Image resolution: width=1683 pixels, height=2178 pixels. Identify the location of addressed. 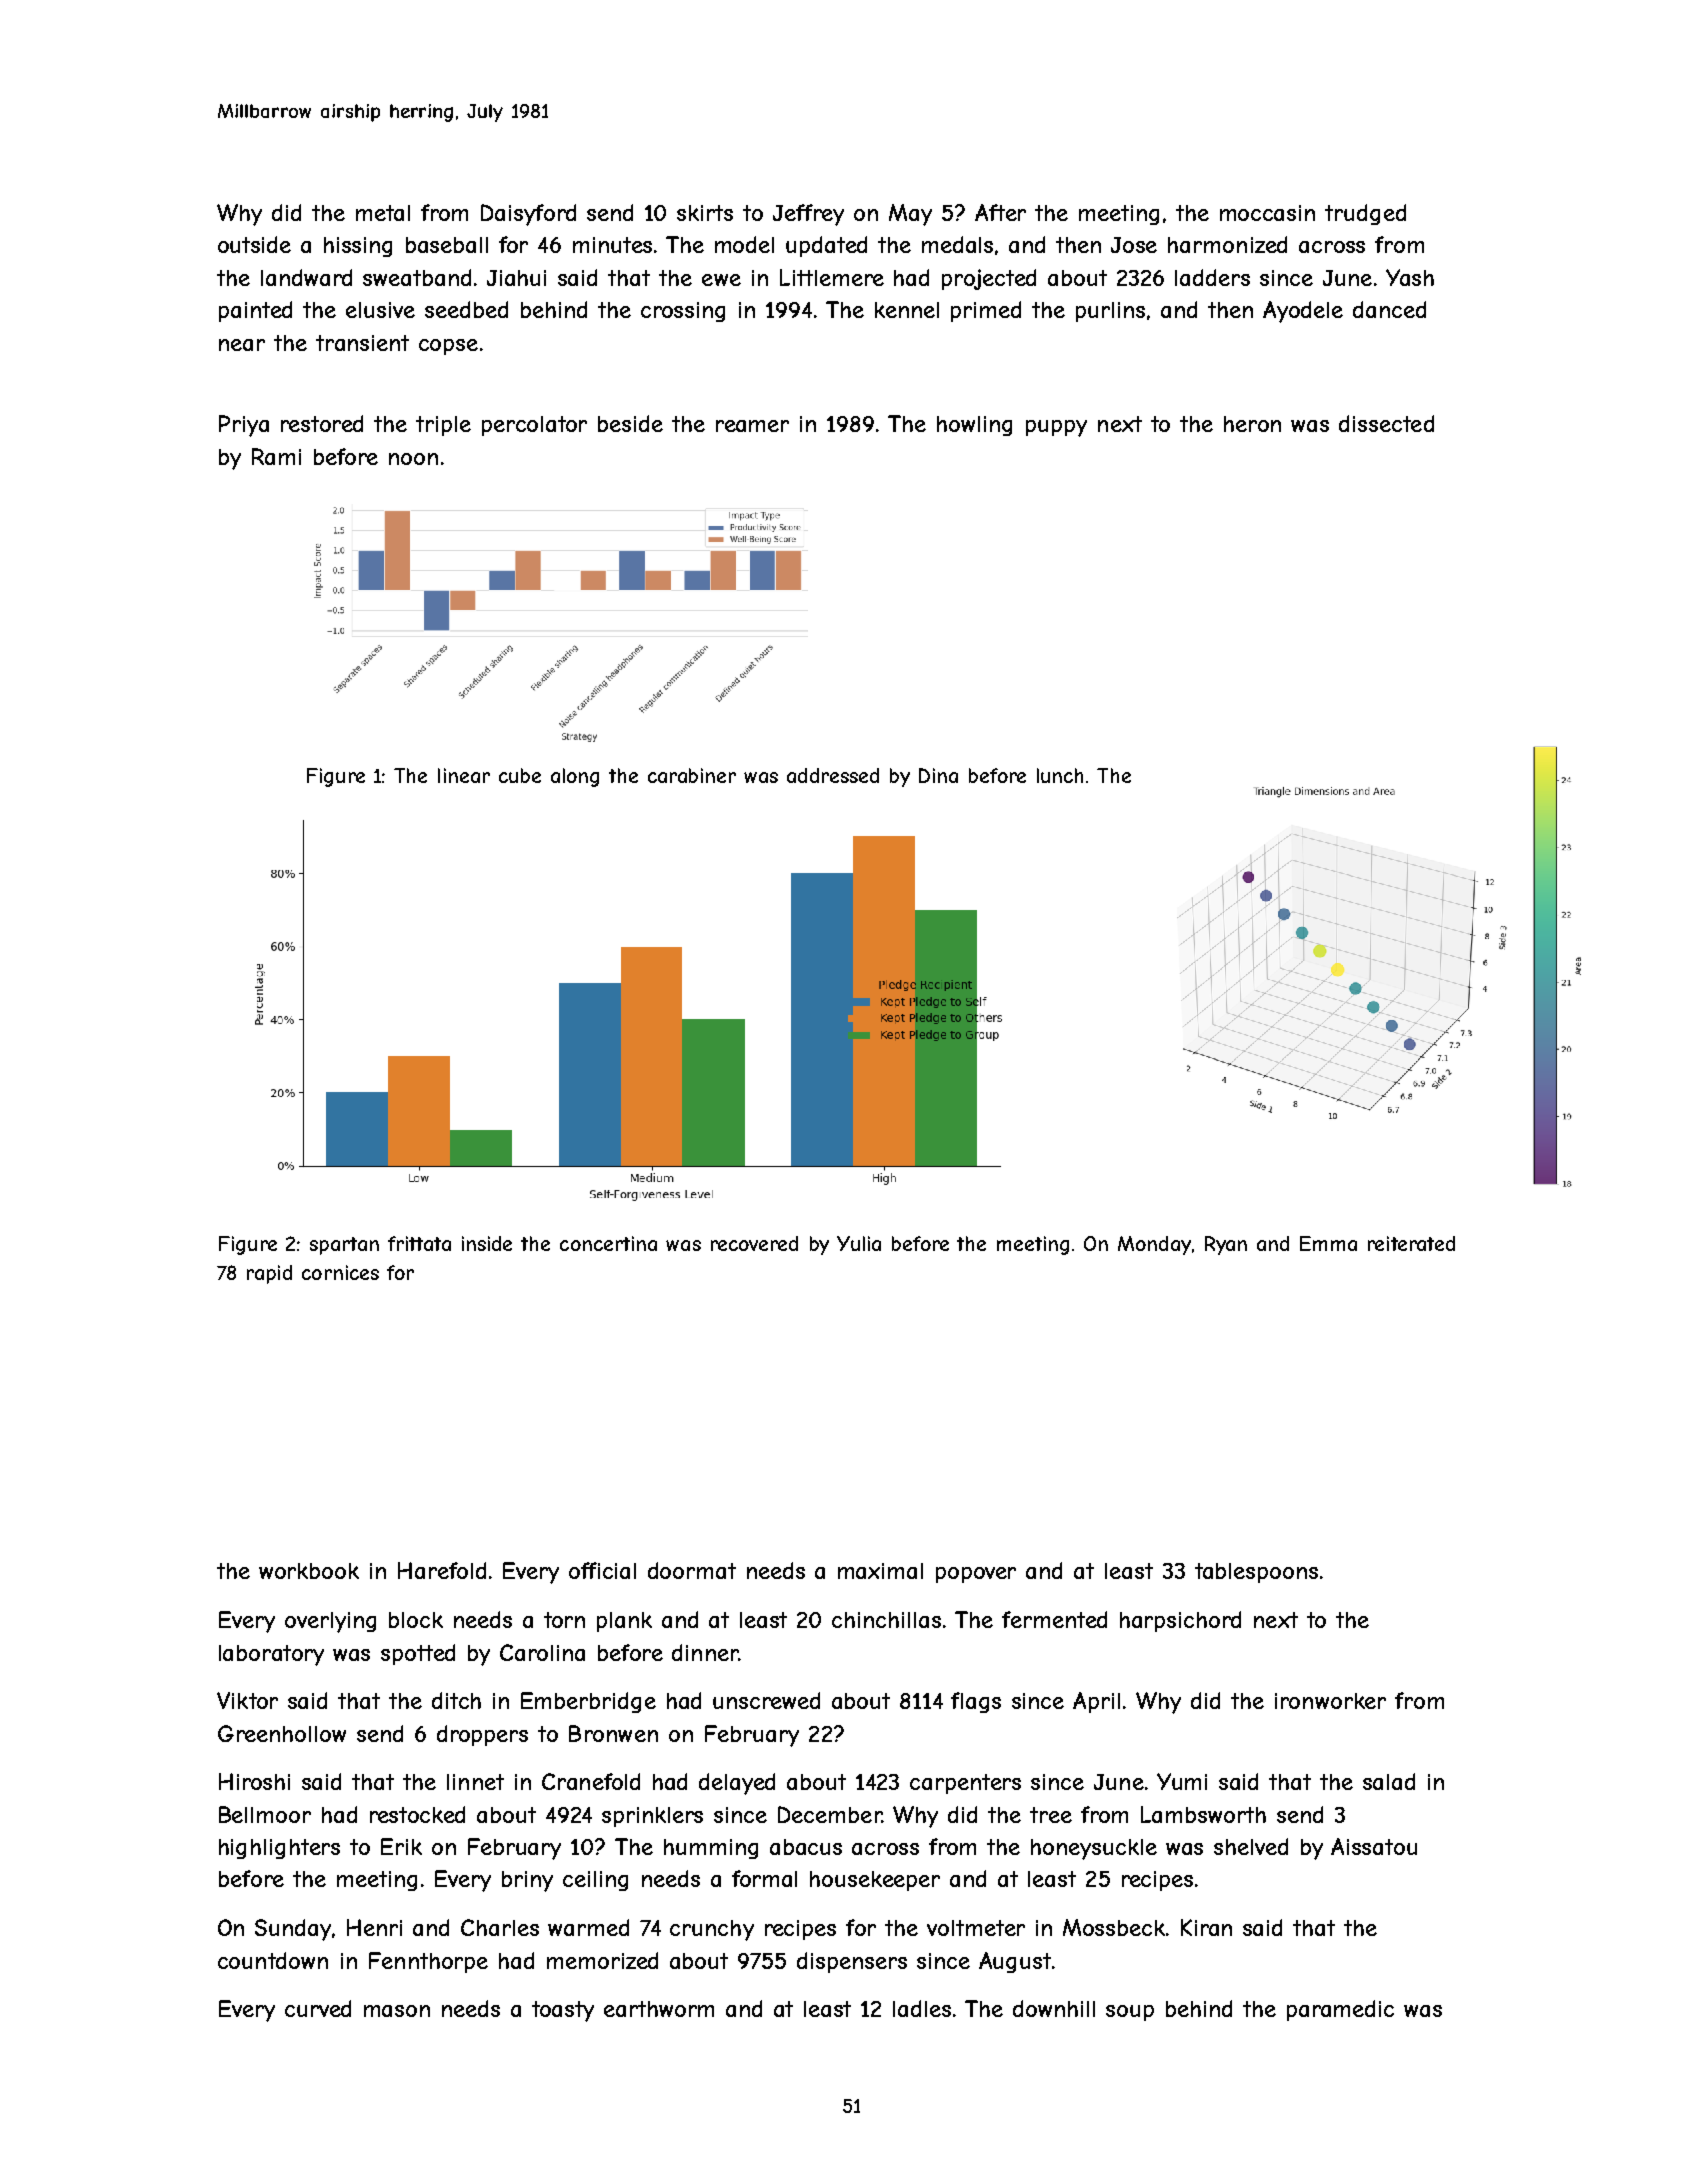
(833, 775).
